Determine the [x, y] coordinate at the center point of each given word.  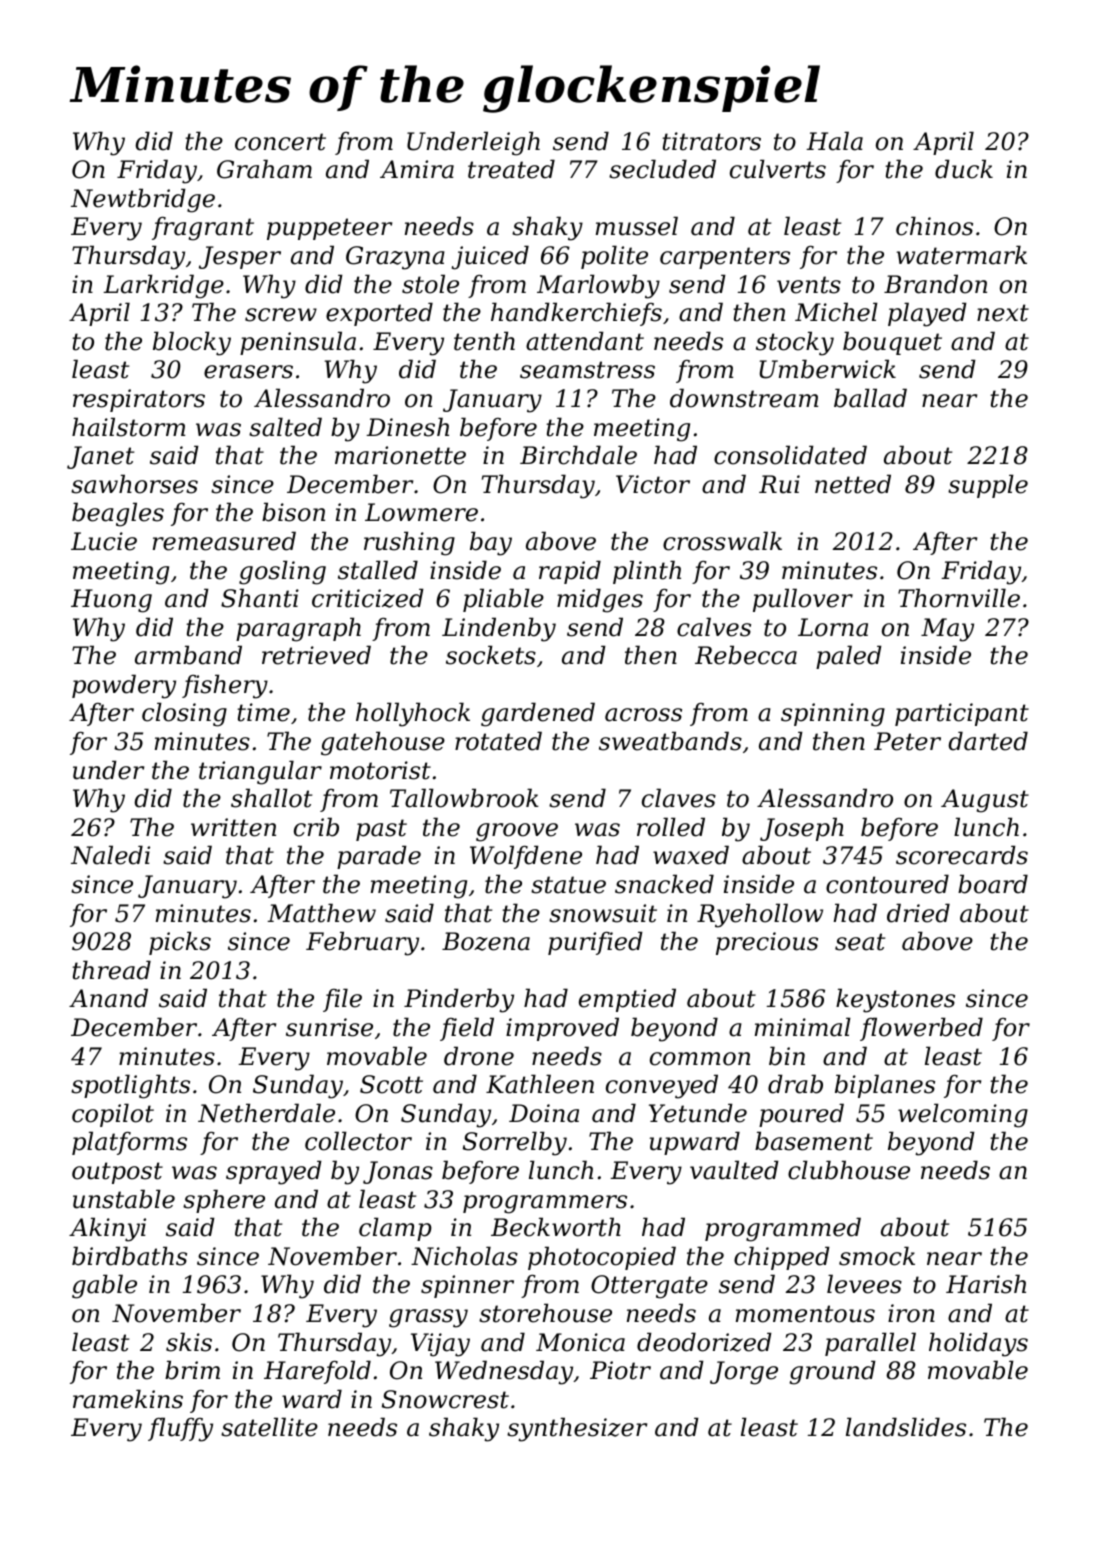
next [1003, 313]
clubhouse [849, 1170]
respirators [139, 400]
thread [111, 970]
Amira [417, 169]
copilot [113, 1115]
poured [801, 1115]
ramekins [128, 1399]
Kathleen [540, 1084]
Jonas [398, 1172]
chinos [934, 226]
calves [714, 627]
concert [280, 142]
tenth [484, 341]
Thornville [959, 598]
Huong [111, 601]
